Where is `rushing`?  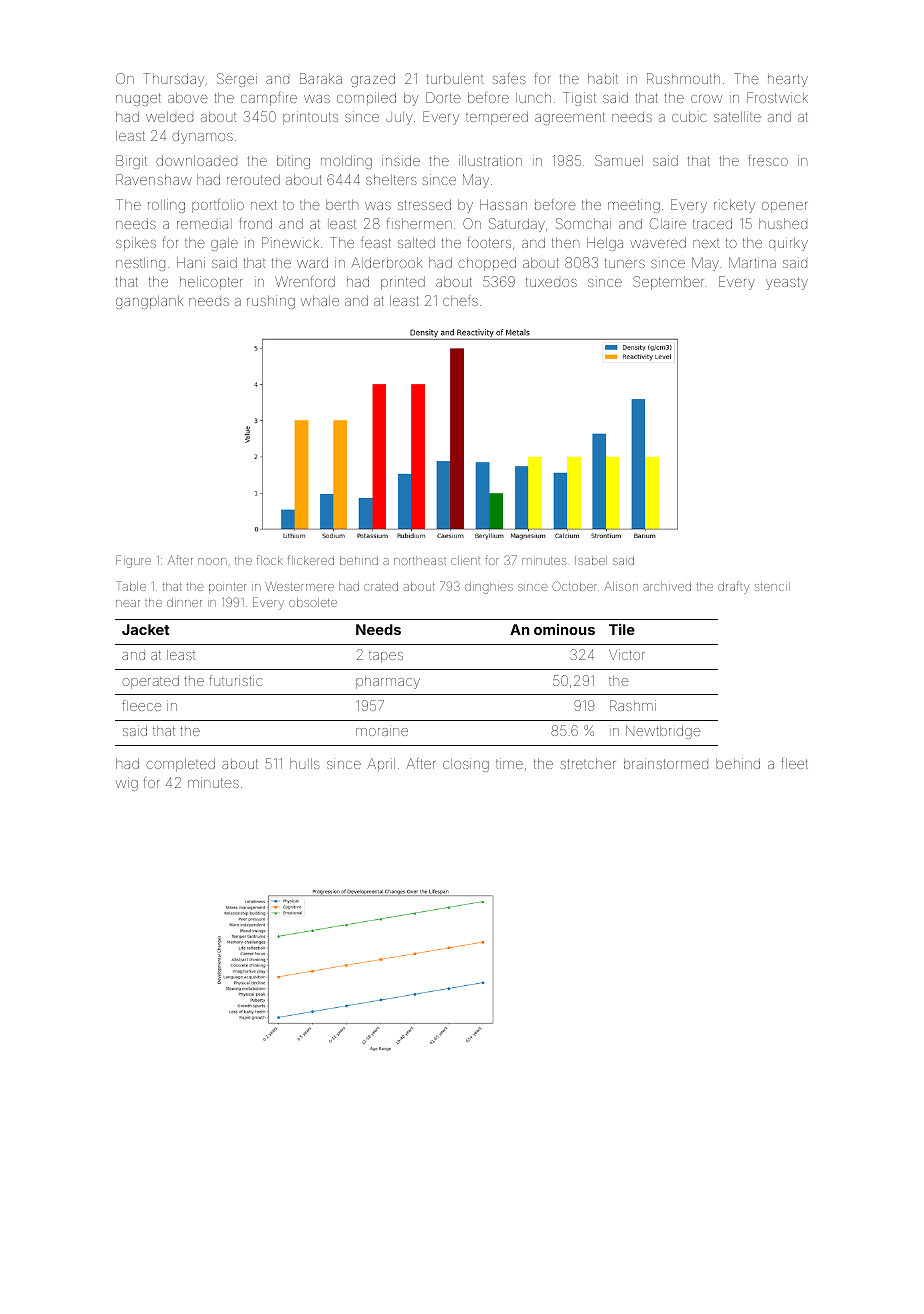
rushing is located at coordinates (271, 302).
